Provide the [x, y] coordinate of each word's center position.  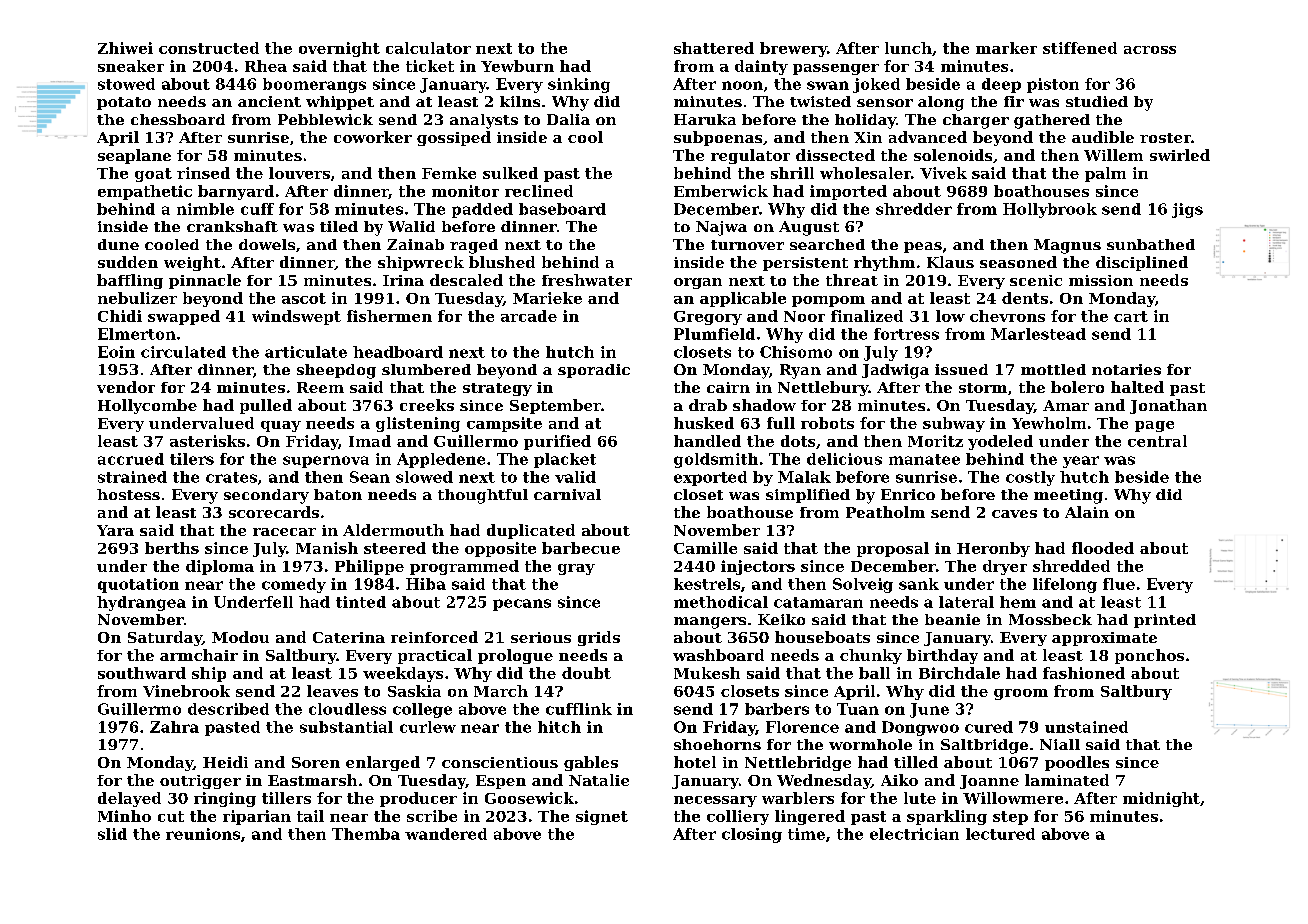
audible [1103, 137]
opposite [500, 549]
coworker [373, 137]
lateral [966, 602]
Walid [411, 226]
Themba [366, 834]
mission [1101, 280]
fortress [906, 334]
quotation [138, 585]
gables [591, 763]
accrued [131, 459]
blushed [502, 262]
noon [742, 85]
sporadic [594, 371]
